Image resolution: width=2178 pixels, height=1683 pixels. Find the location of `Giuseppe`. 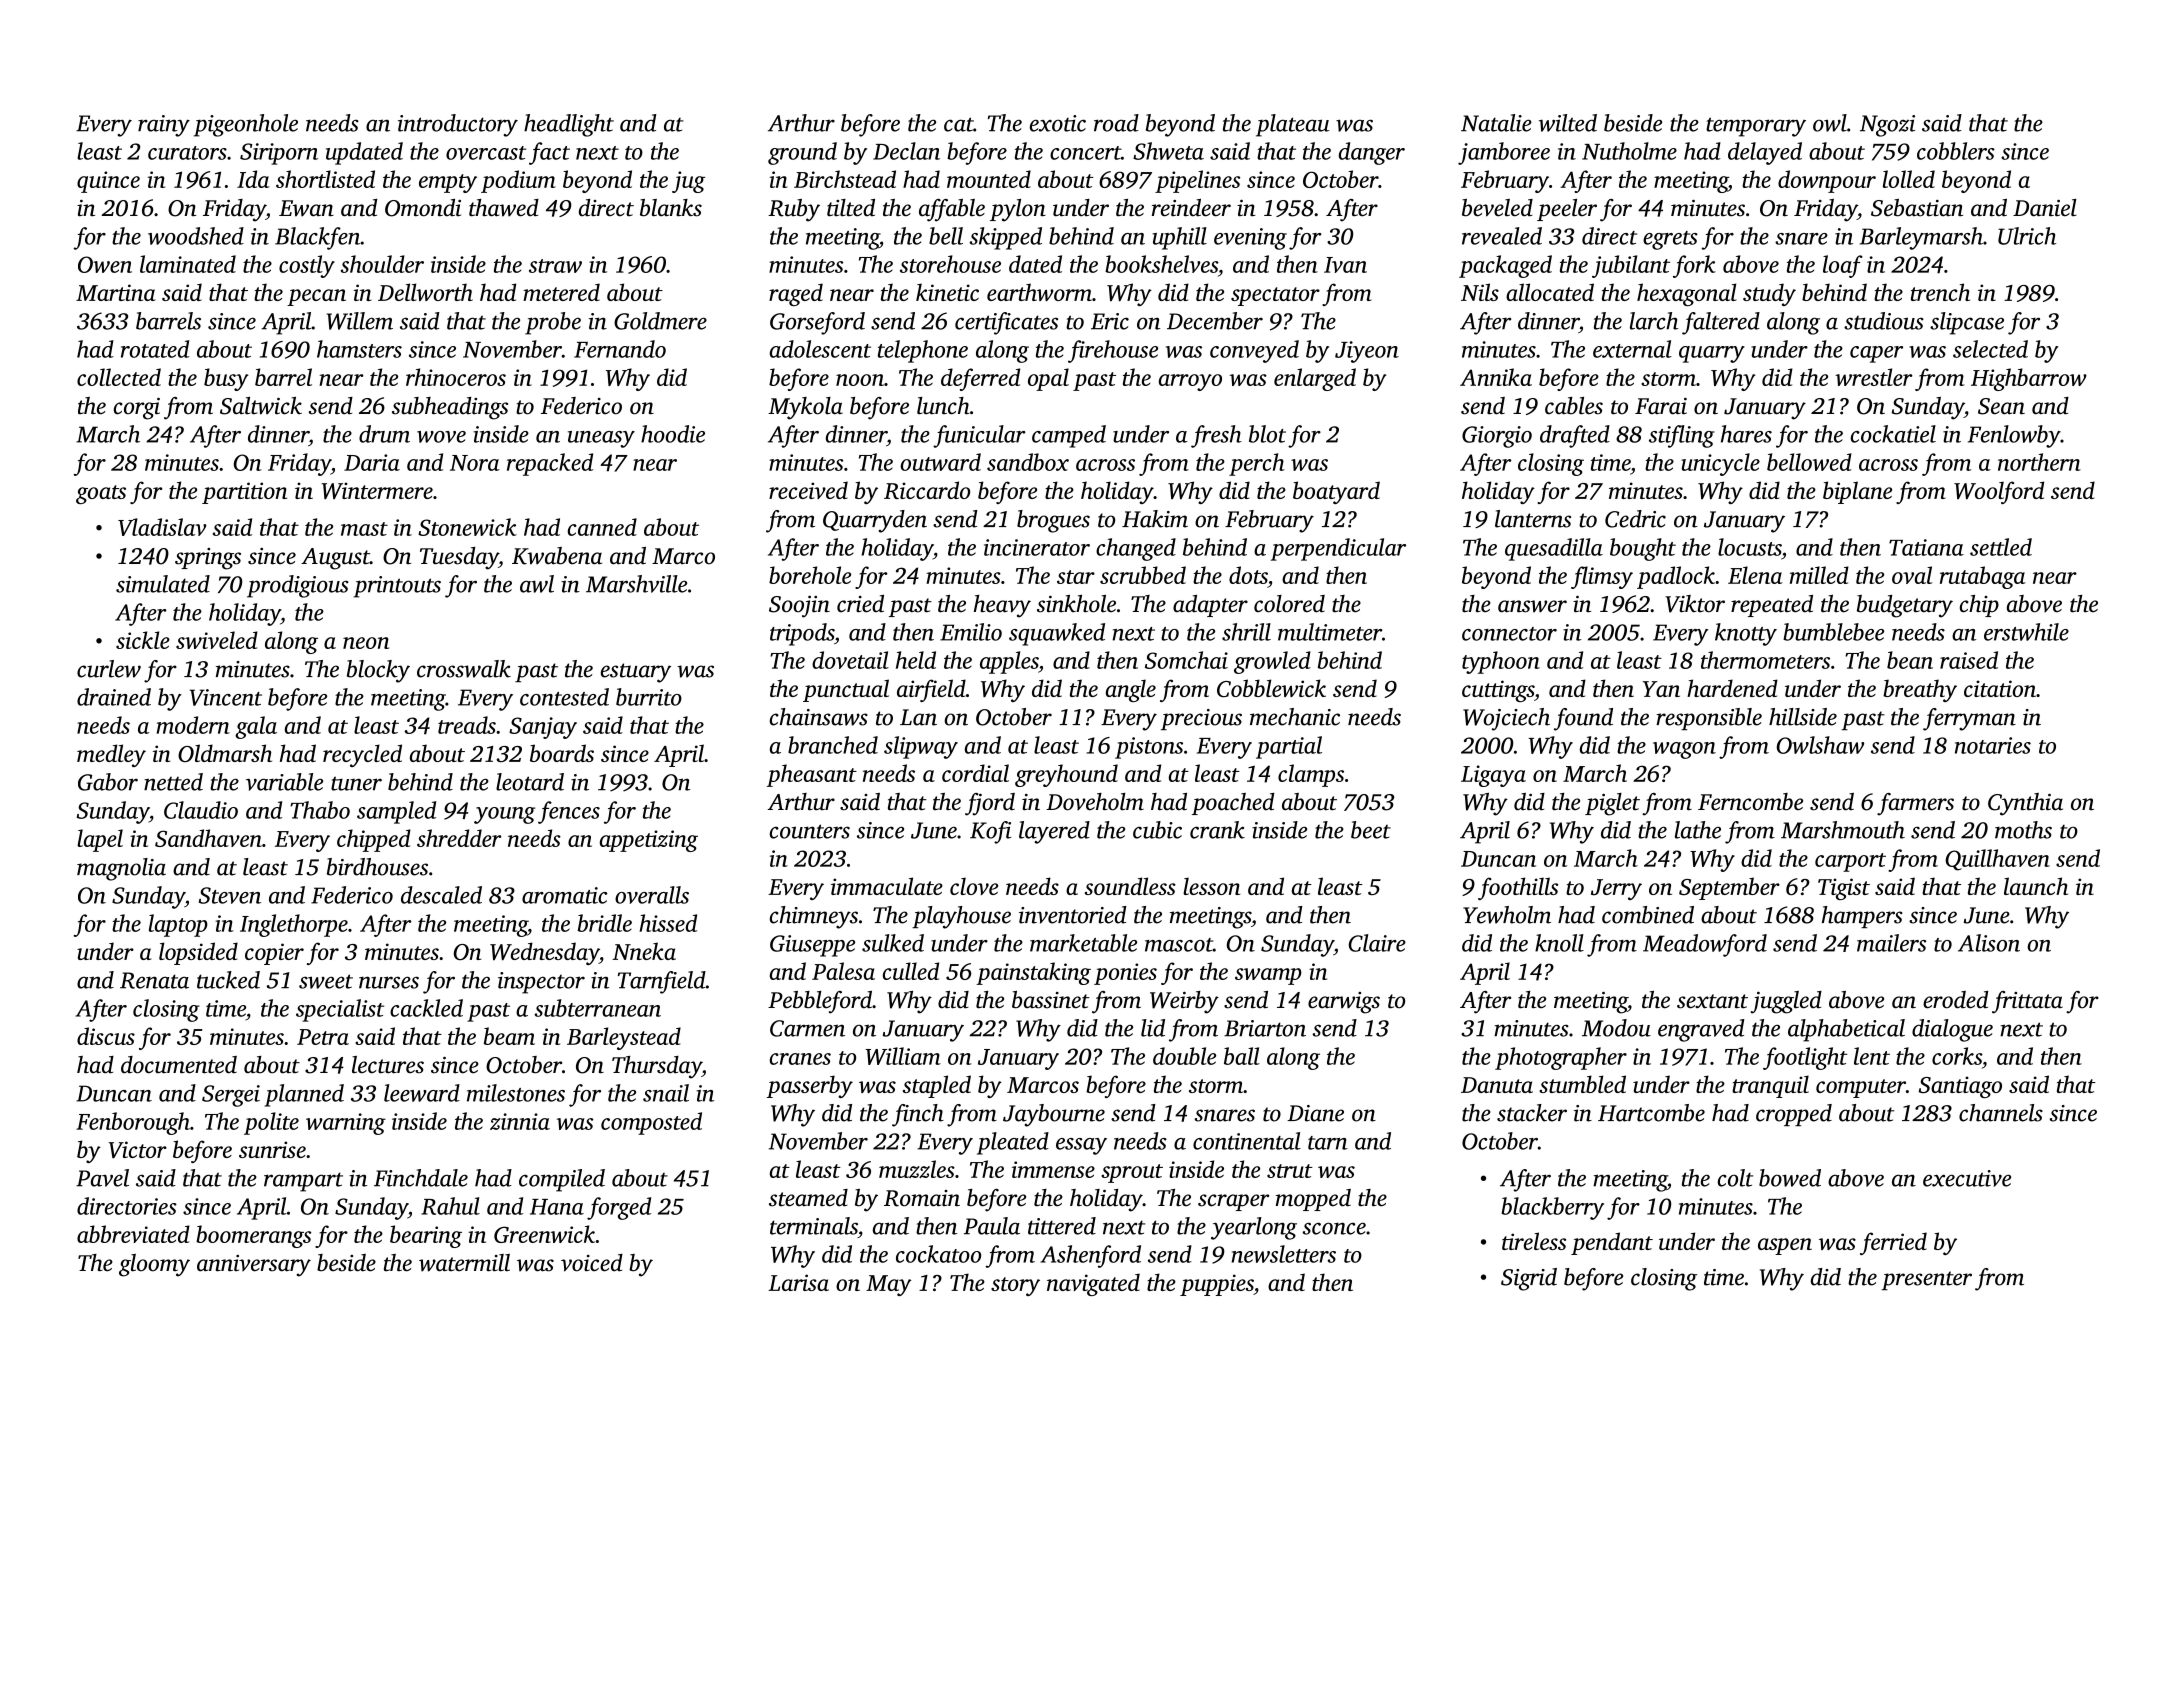

Giuseppe is located at coordinates (812, 946).
